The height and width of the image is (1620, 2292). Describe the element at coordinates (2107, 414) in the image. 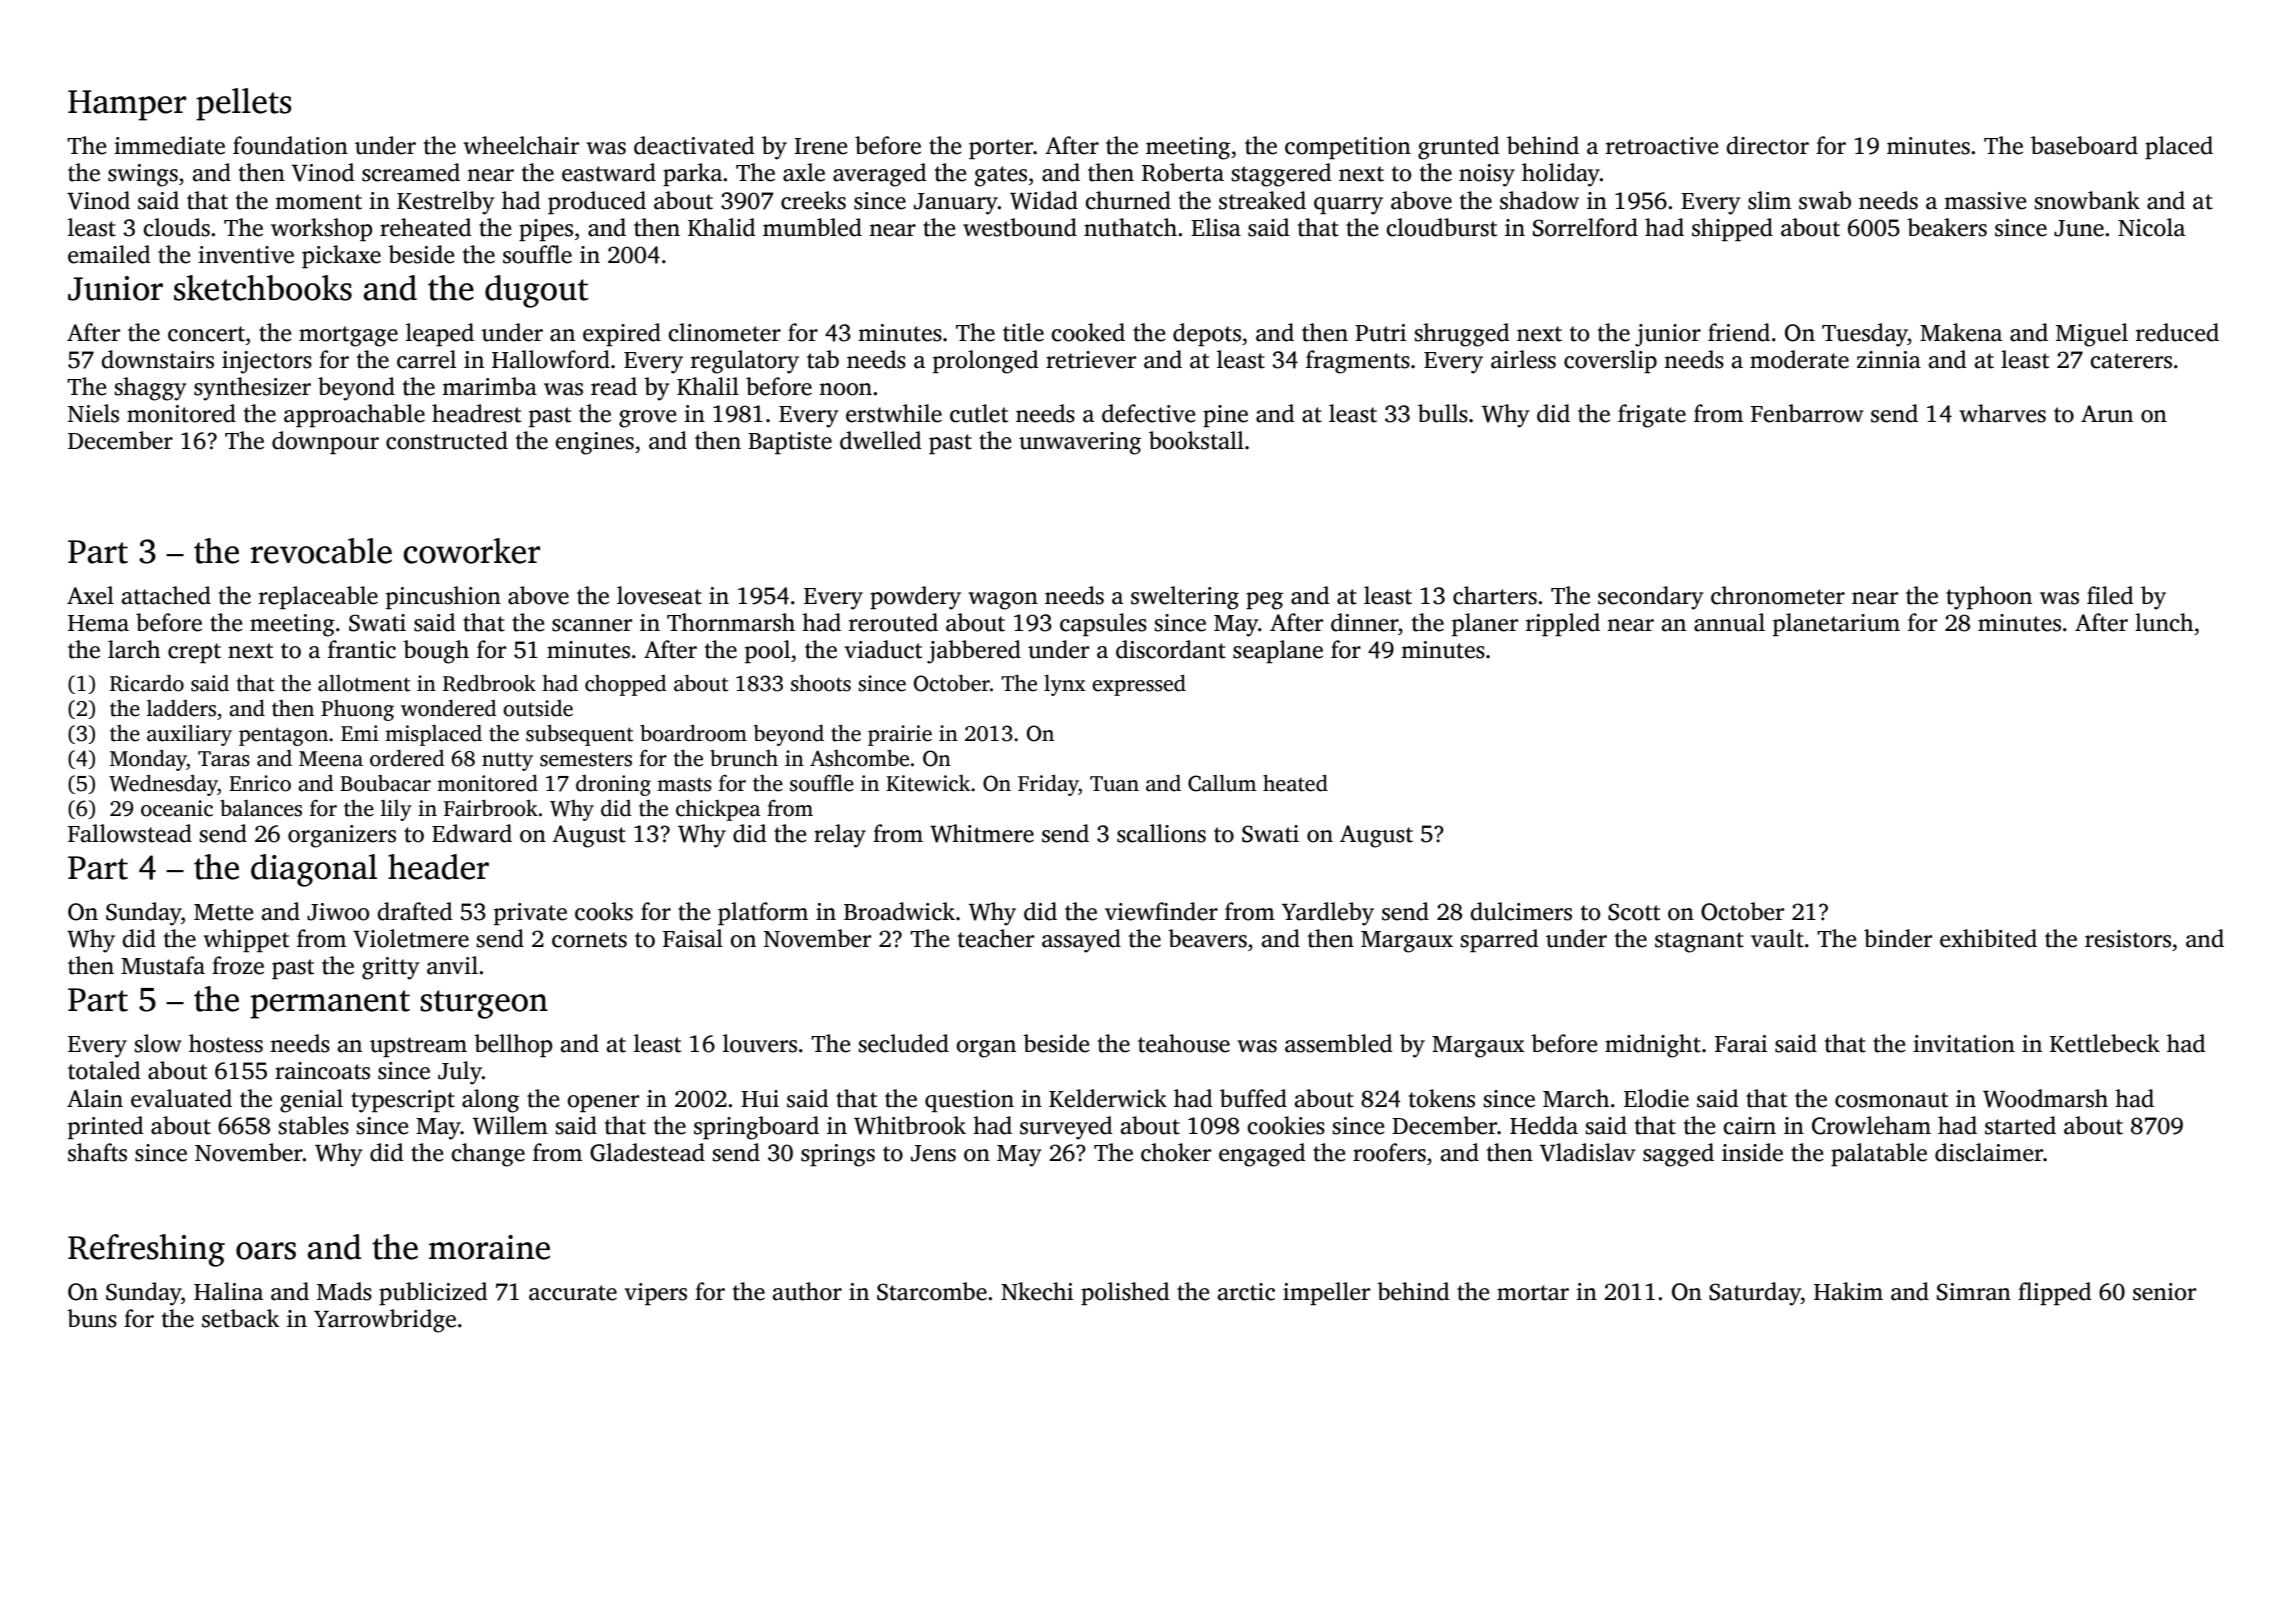

I see `Arun` at that location.
